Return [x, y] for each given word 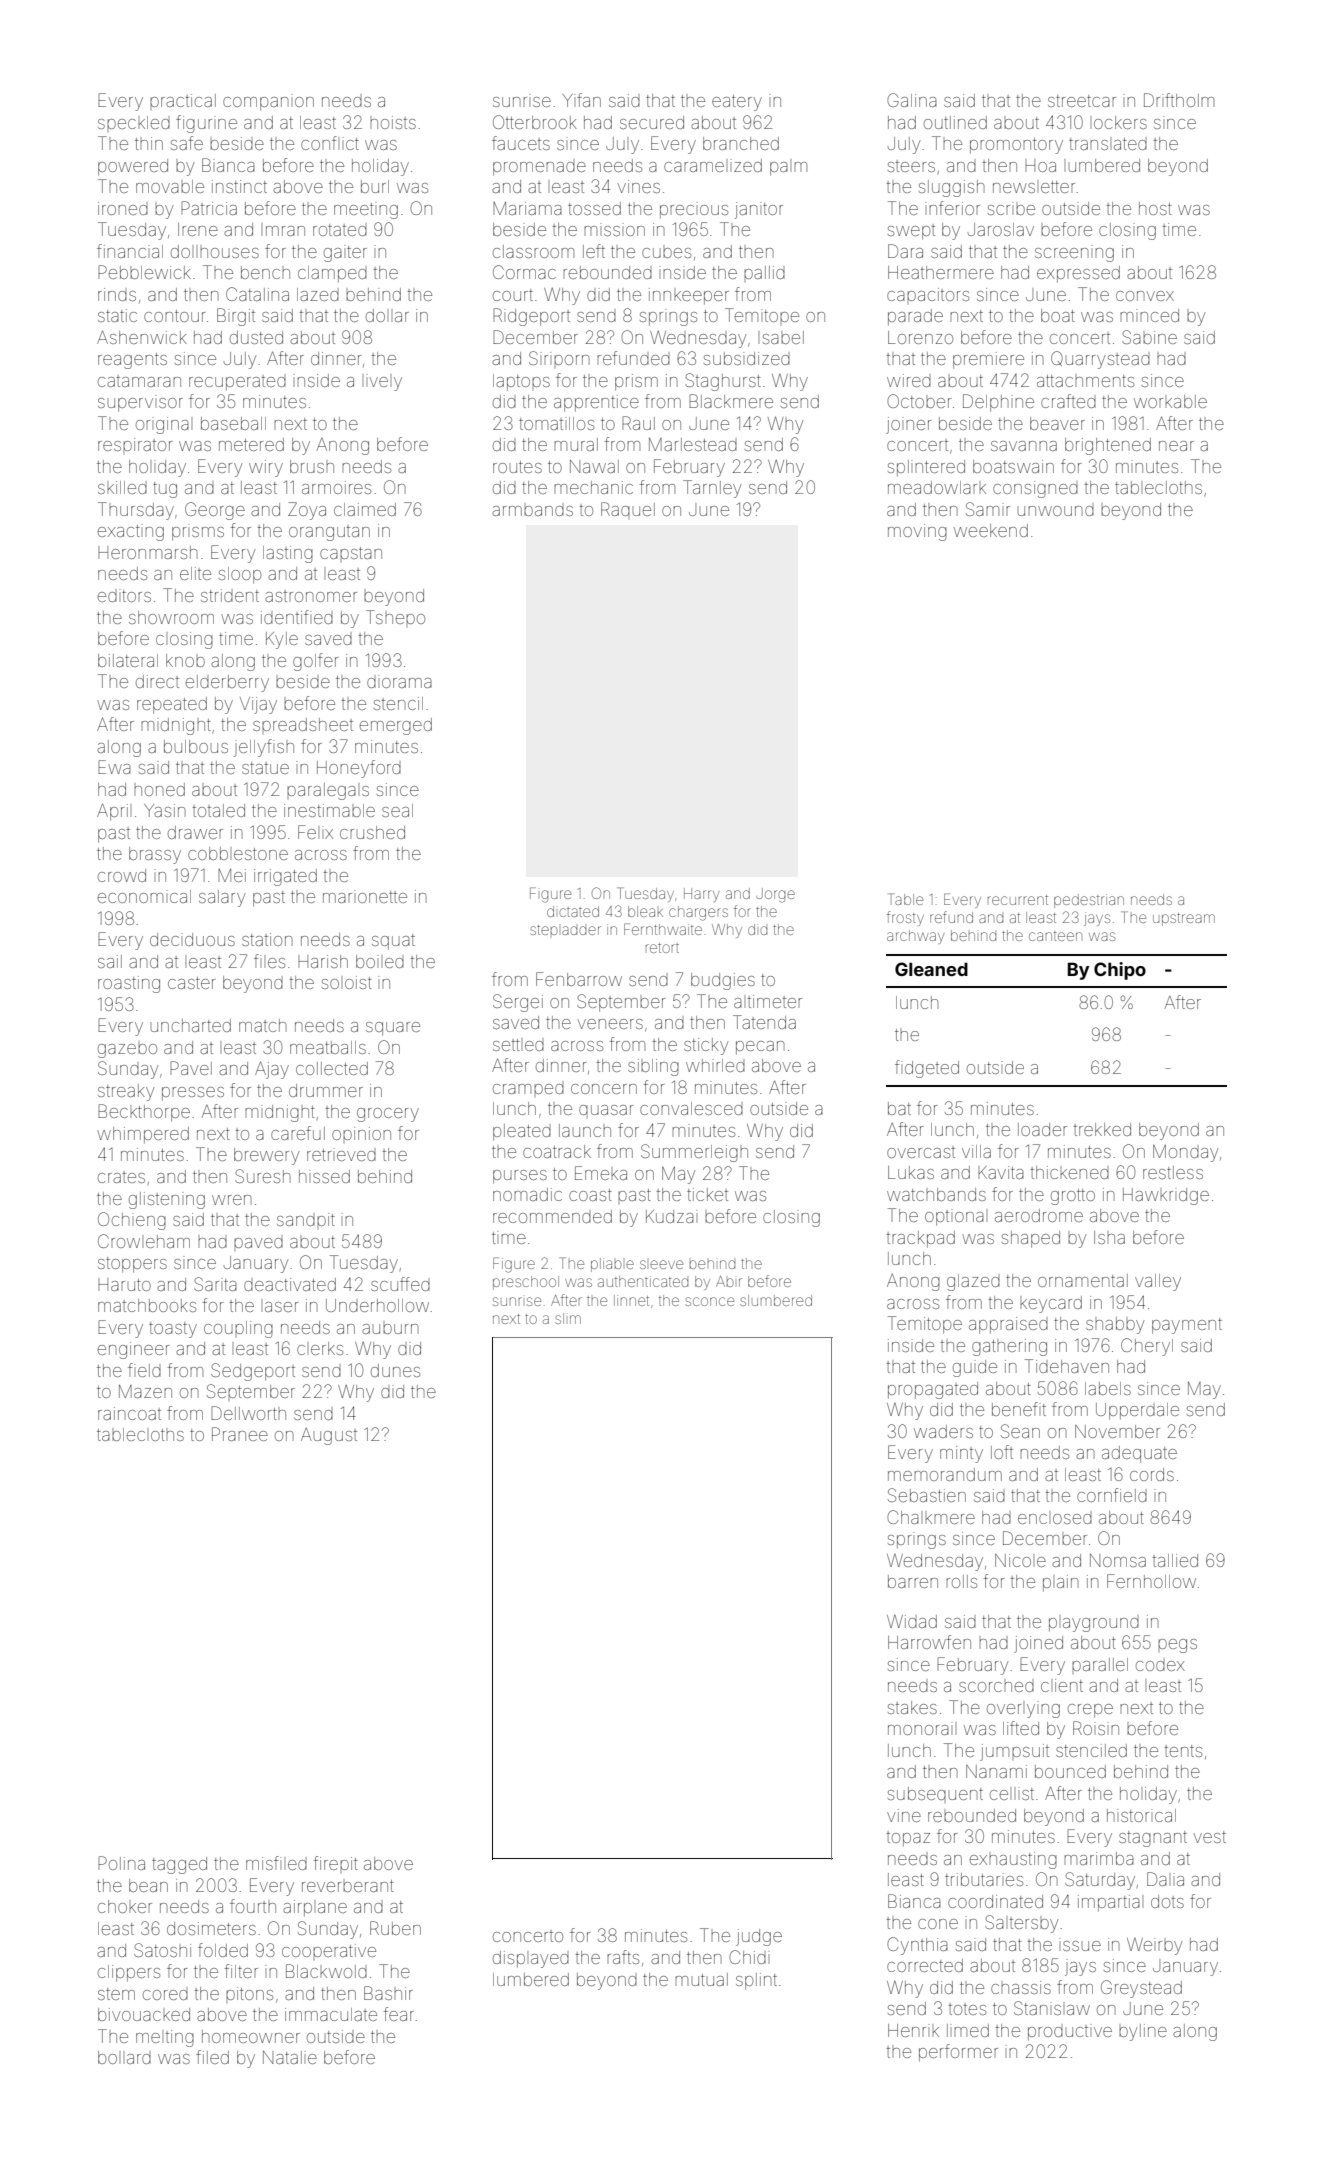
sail [110, 961]
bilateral [128, 660]
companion [268, 102]
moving [917, 532]
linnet [631, 1300]
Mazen [145, 1391]
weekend [991, 530]
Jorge [775, 895]
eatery [737, 103]
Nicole [1020, 1560]
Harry [701, 895]
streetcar [1082, 101]
